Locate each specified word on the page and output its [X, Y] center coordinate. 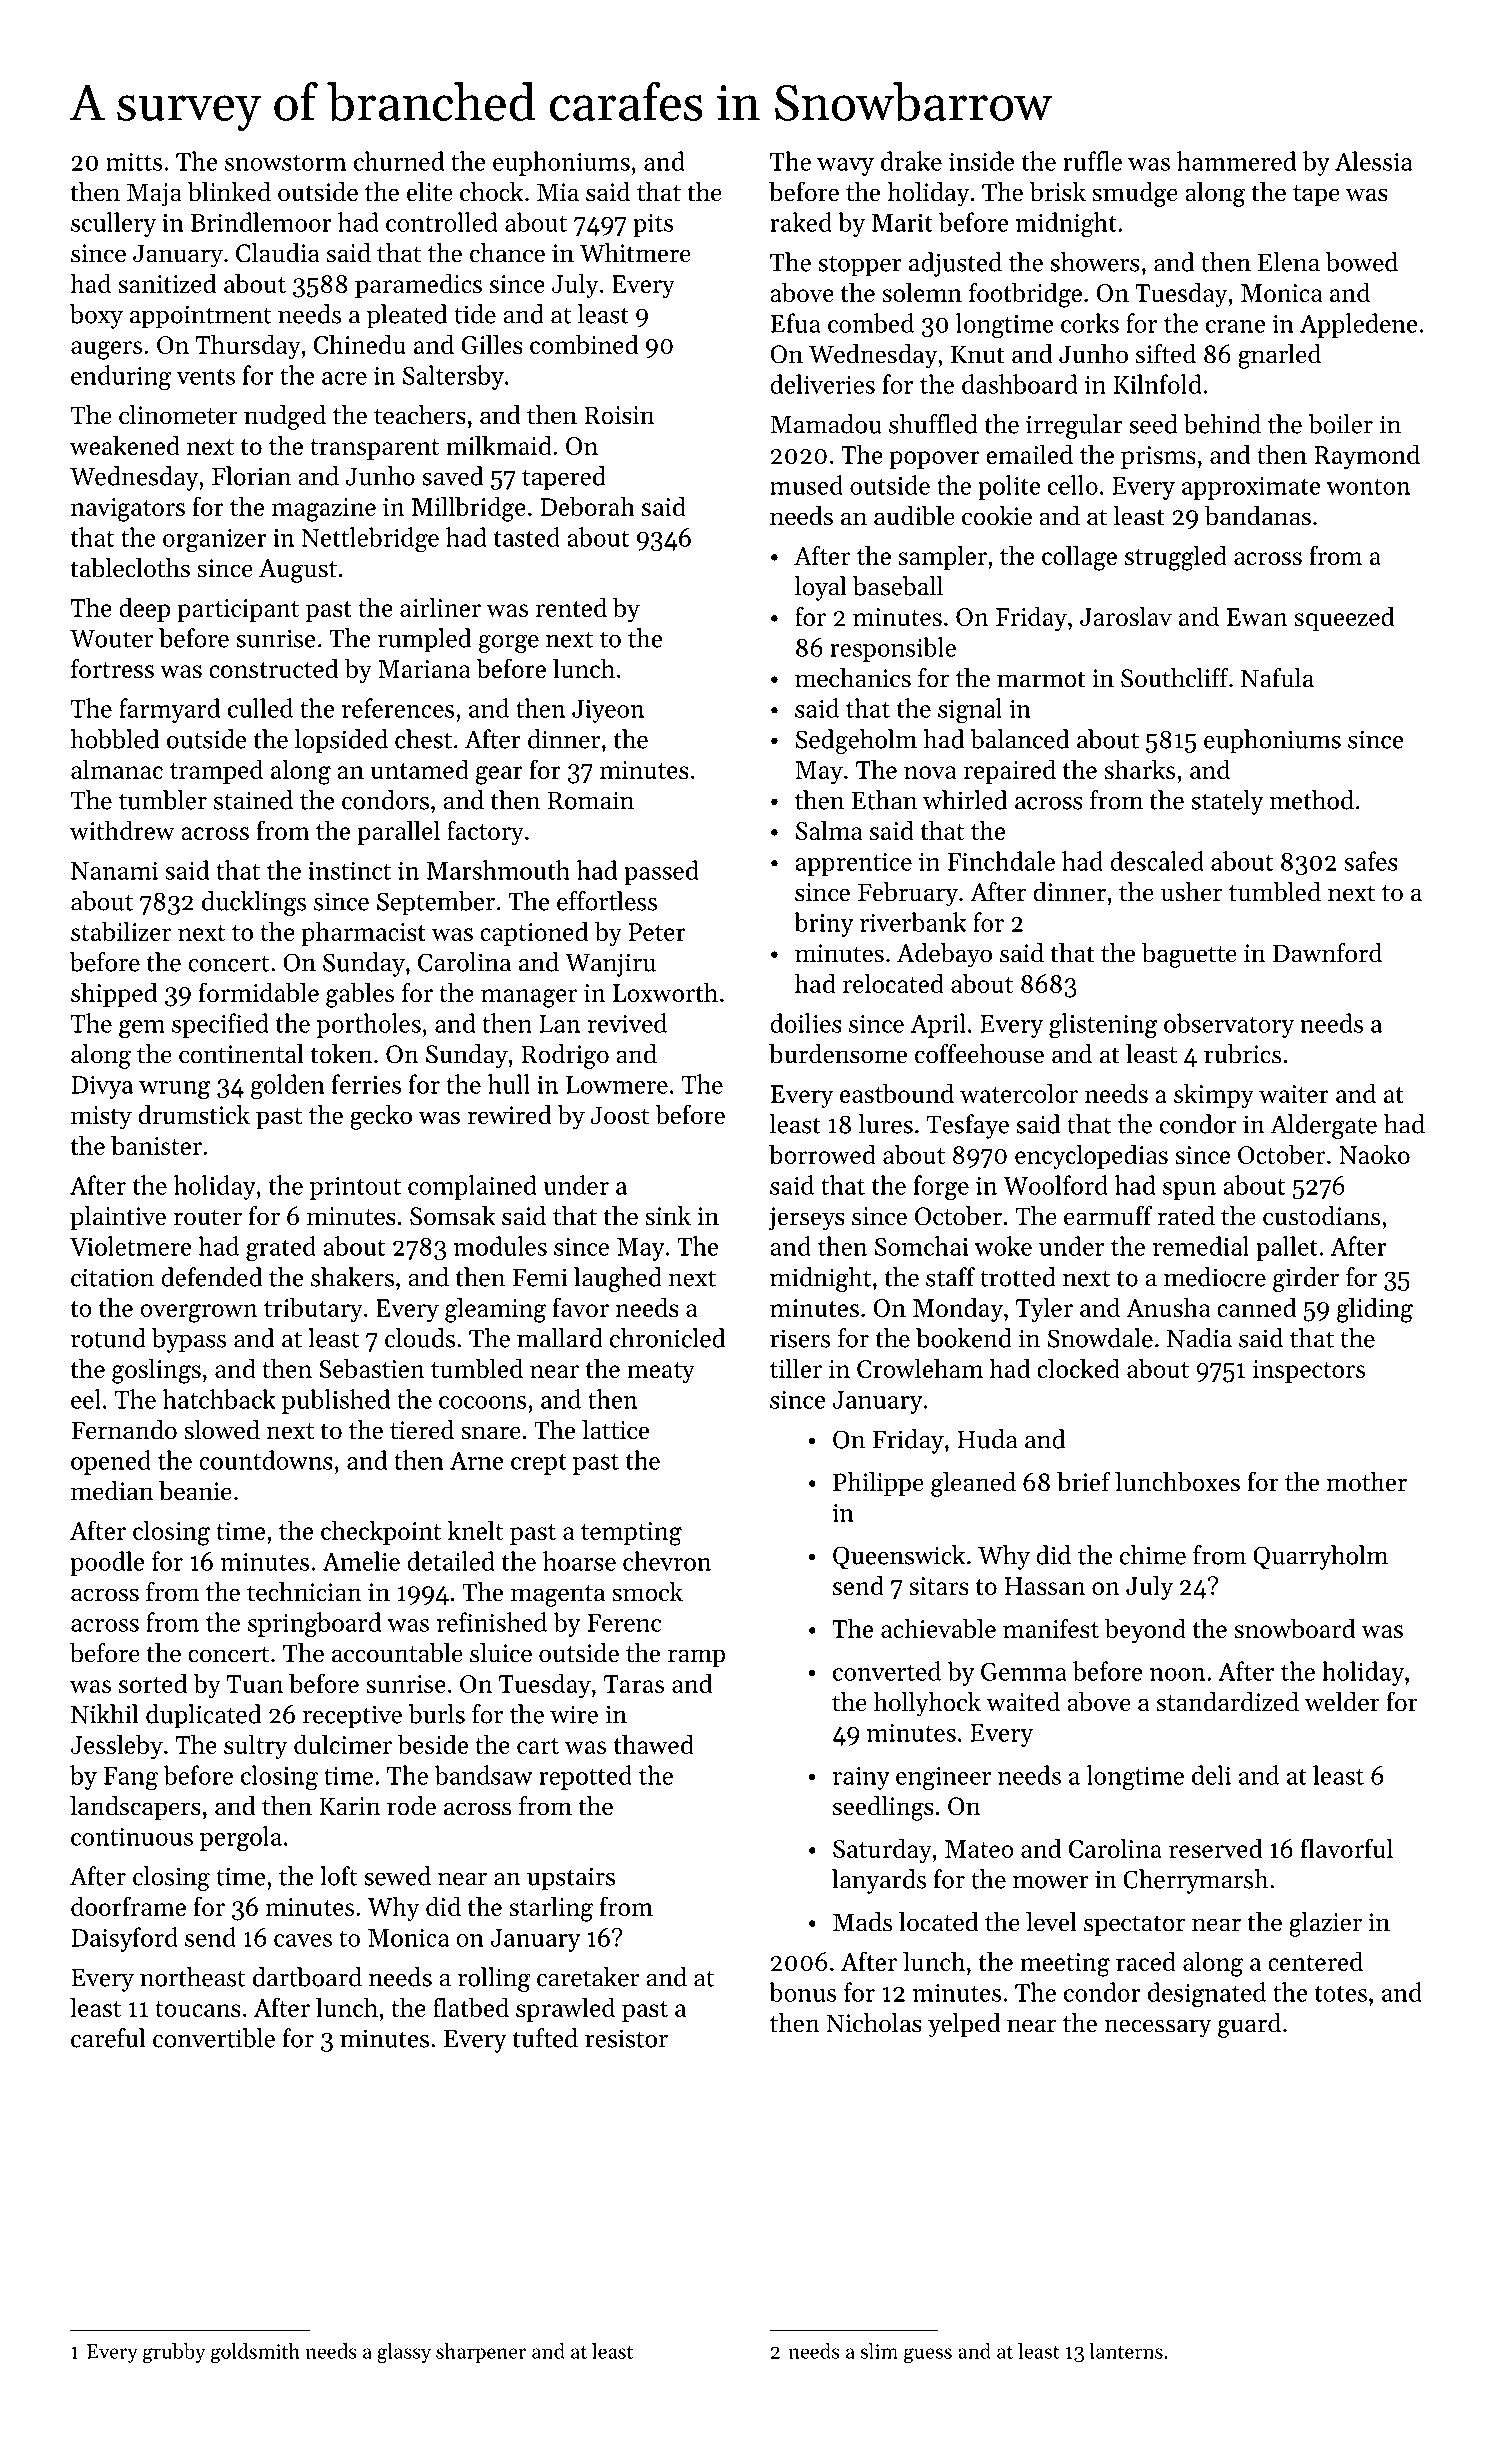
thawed [654, 1744]
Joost [620, 1115]
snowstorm [285, 163]
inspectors [1309, 1371]
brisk [1057, 192]
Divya [102, 1087]
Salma [829, 830]
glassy [404, 2353]
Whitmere [635, 253]
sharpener [481, 2353]
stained [253, 800]
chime [1153, 1555]
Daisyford [124, 1939]
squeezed [1344, 618]
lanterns [1126, 2351]
